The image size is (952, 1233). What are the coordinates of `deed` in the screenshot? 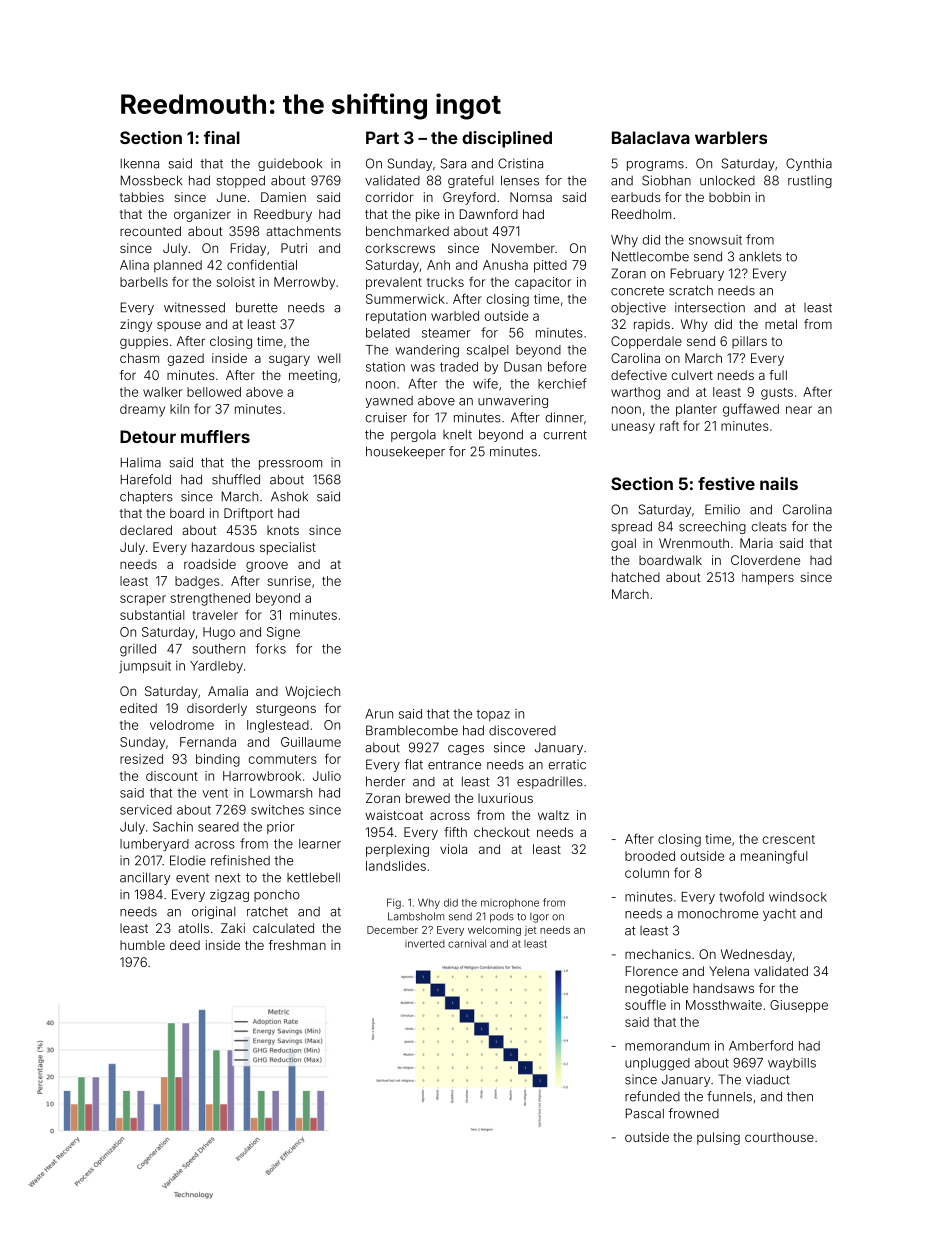 It's located at (185, 945).
